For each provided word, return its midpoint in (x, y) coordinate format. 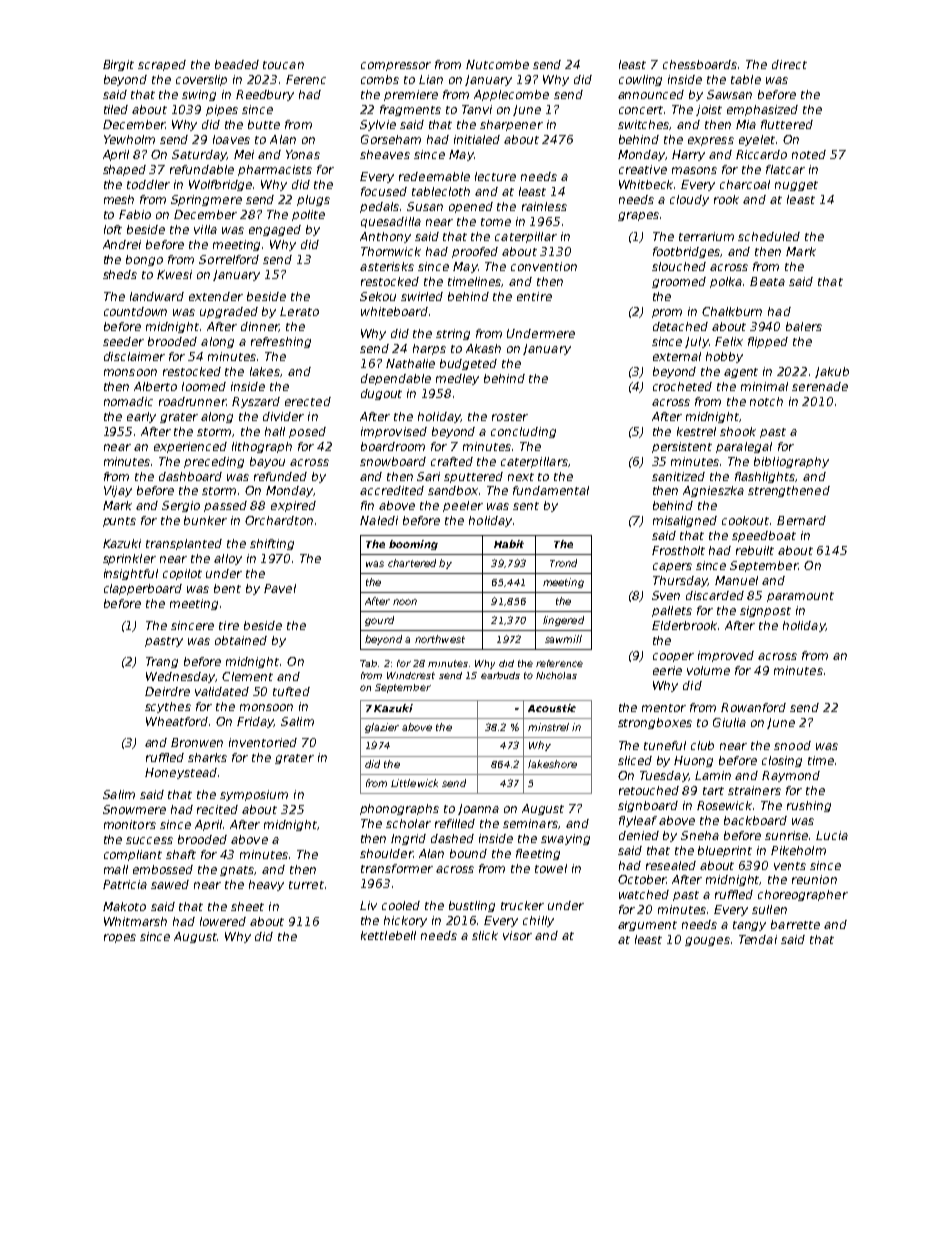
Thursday (680, 581)
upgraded (229, 312)
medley (457, 379)
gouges (707, 941)
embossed (163, 869)
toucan (283, 65)
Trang (162, 662)
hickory (405, 921)
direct (789, 64)
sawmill (563, 639)
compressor (396, 66)
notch (766, 401)
